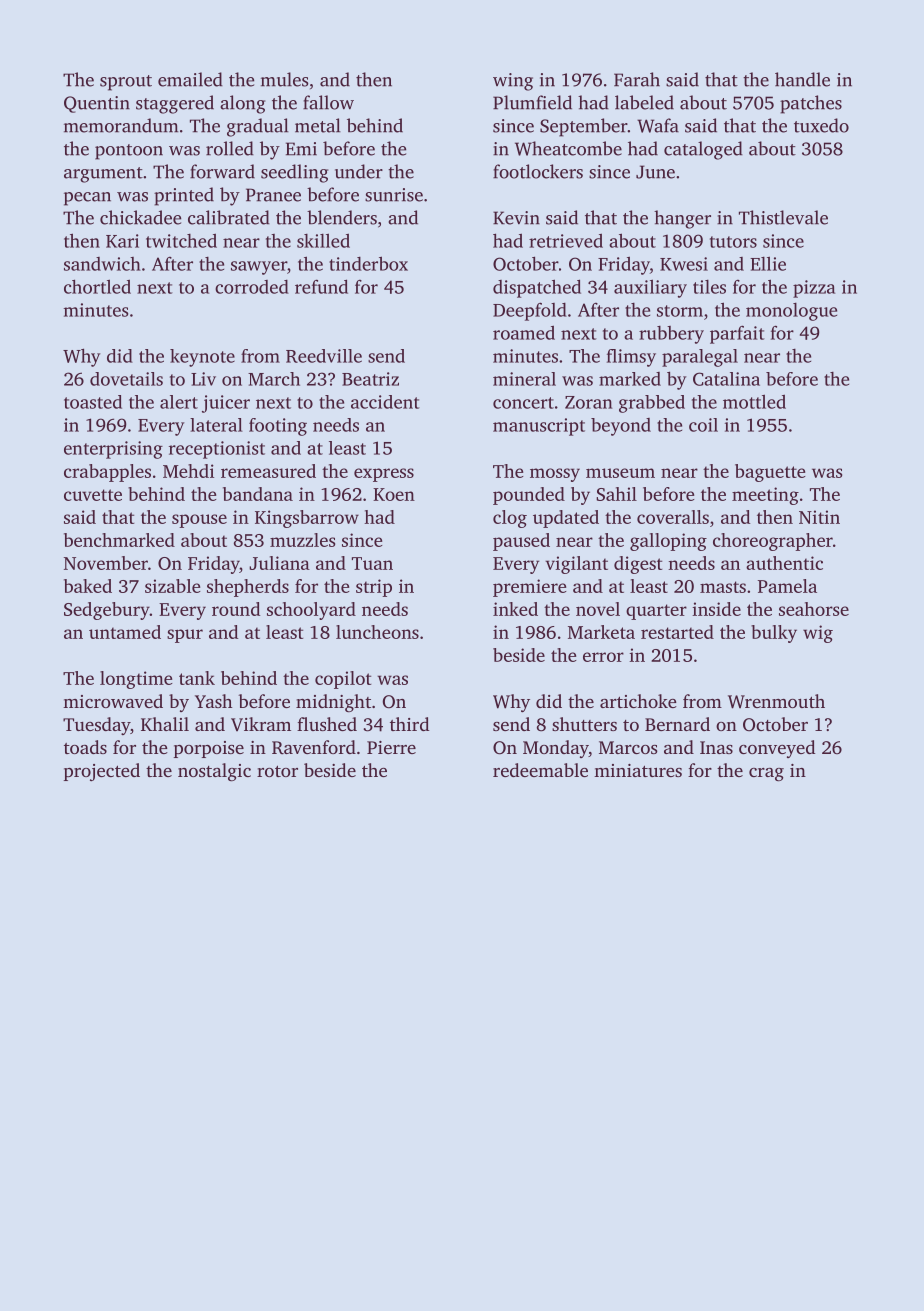  I want to click on accident, so click(385, 402).
